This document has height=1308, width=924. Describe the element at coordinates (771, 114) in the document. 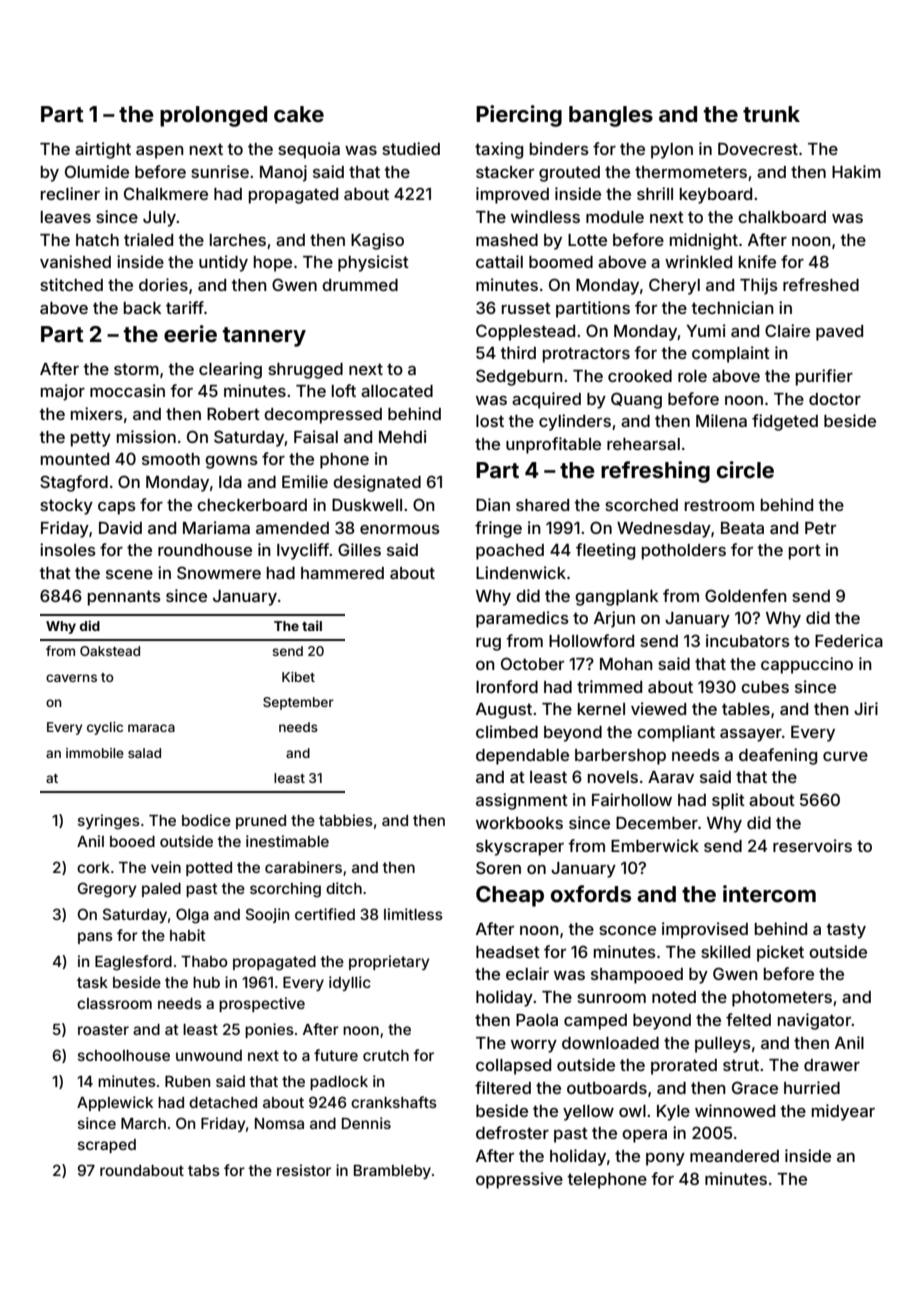

I see `trunk` at that location.
